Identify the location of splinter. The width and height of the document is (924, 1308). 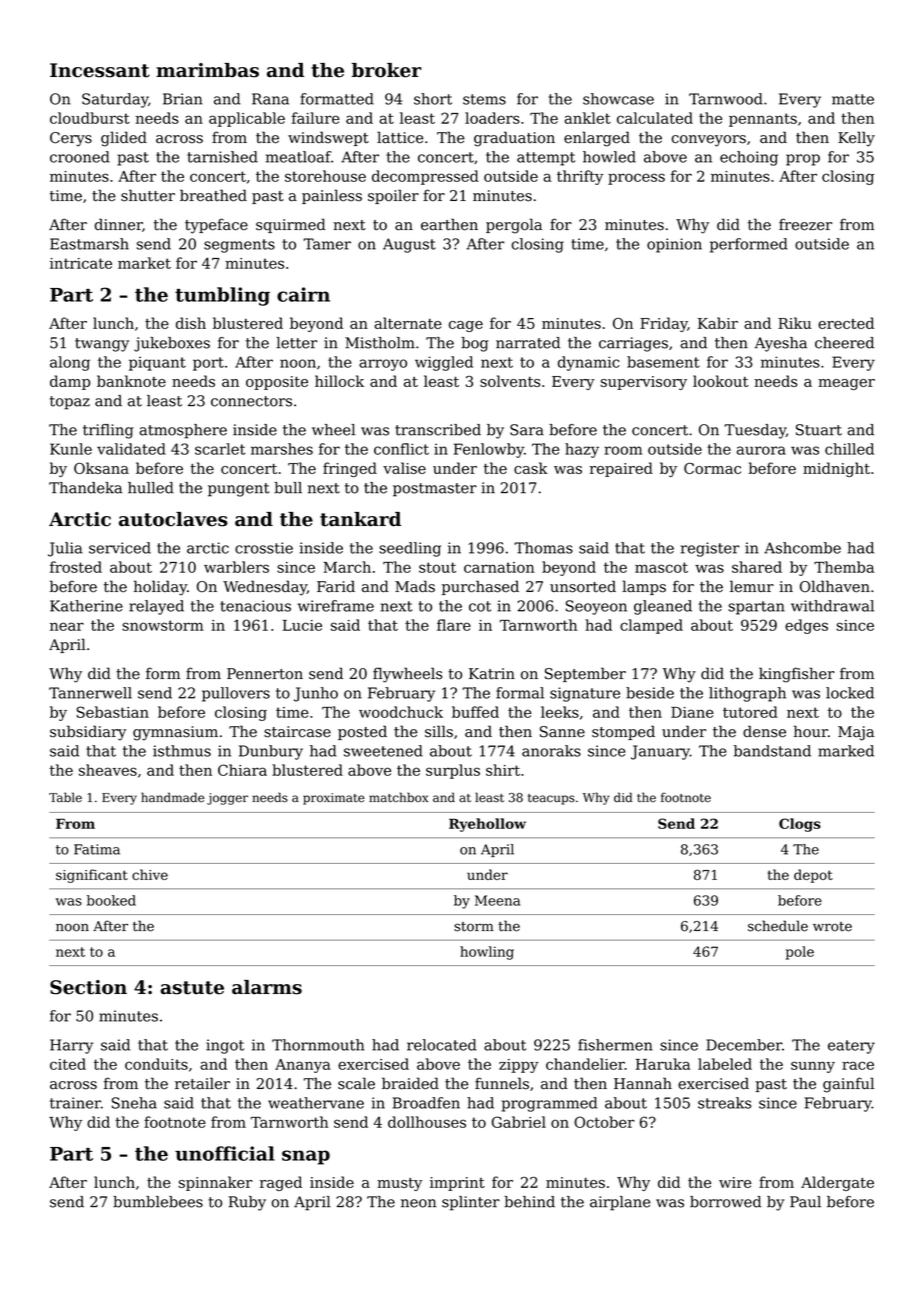
(471, 1203).
